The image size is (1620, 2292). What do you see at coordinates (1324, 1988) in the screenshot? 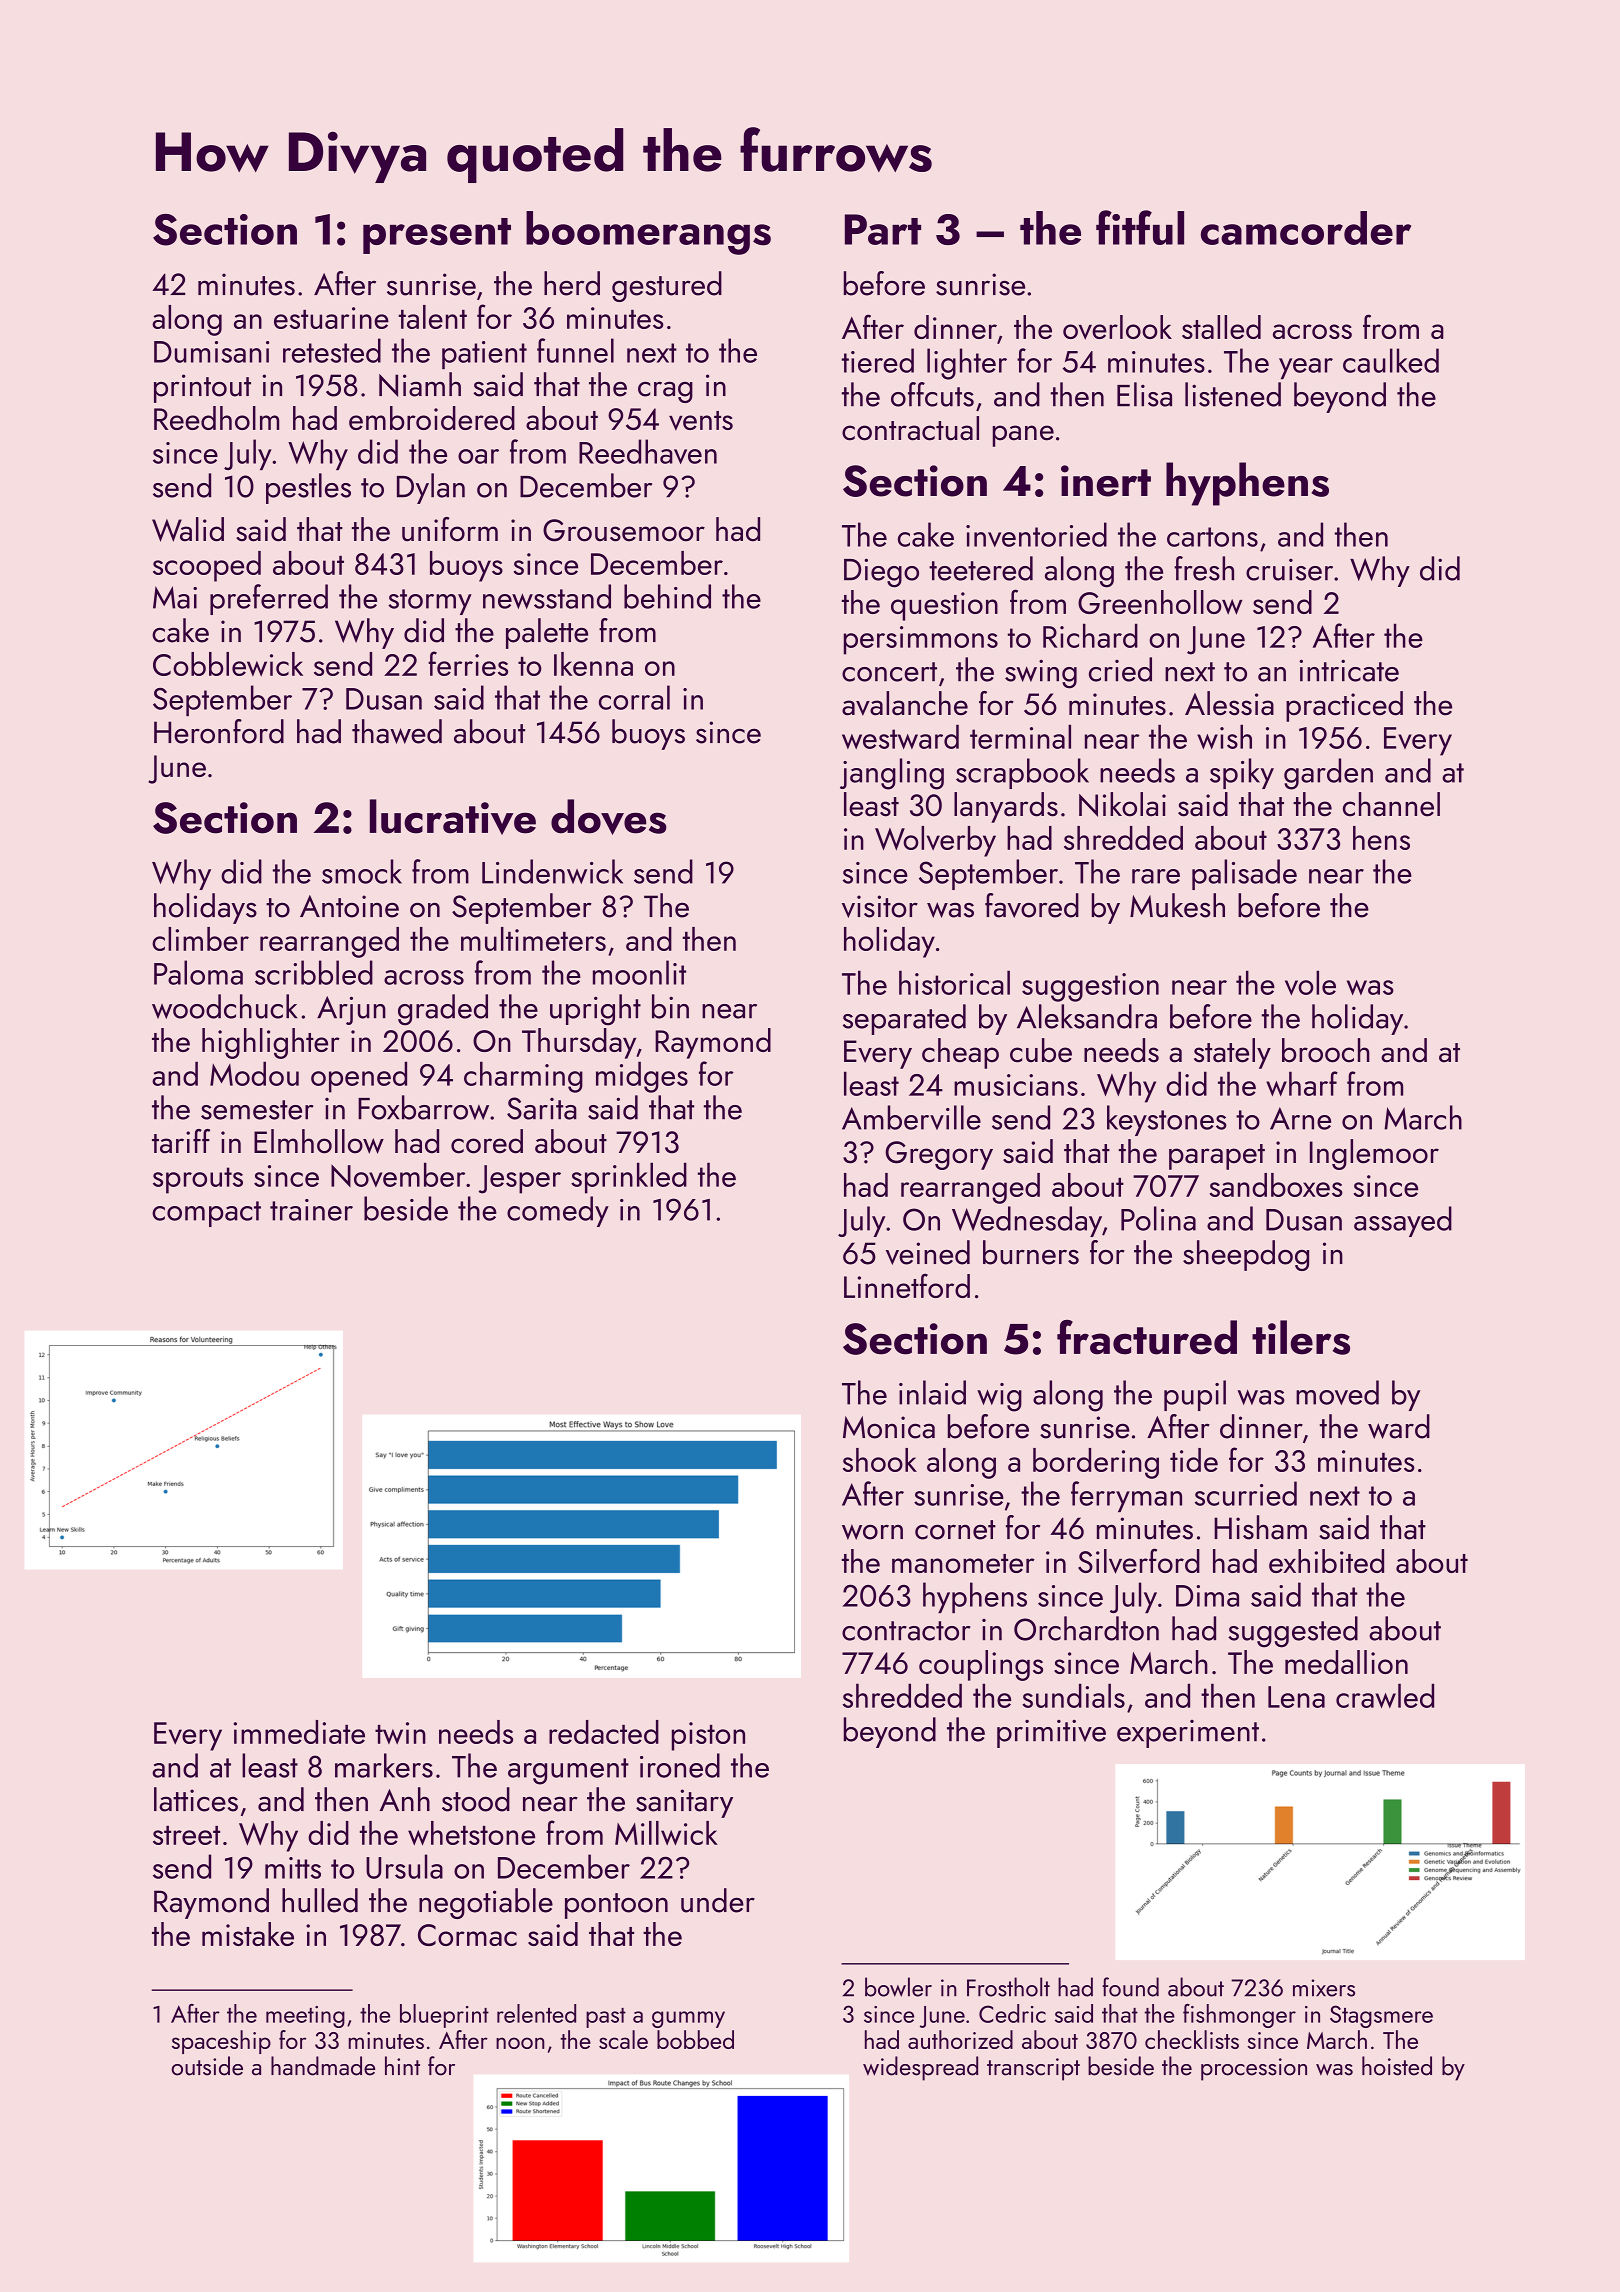
I see `mixers` at bounding box center [1324, 1988].
